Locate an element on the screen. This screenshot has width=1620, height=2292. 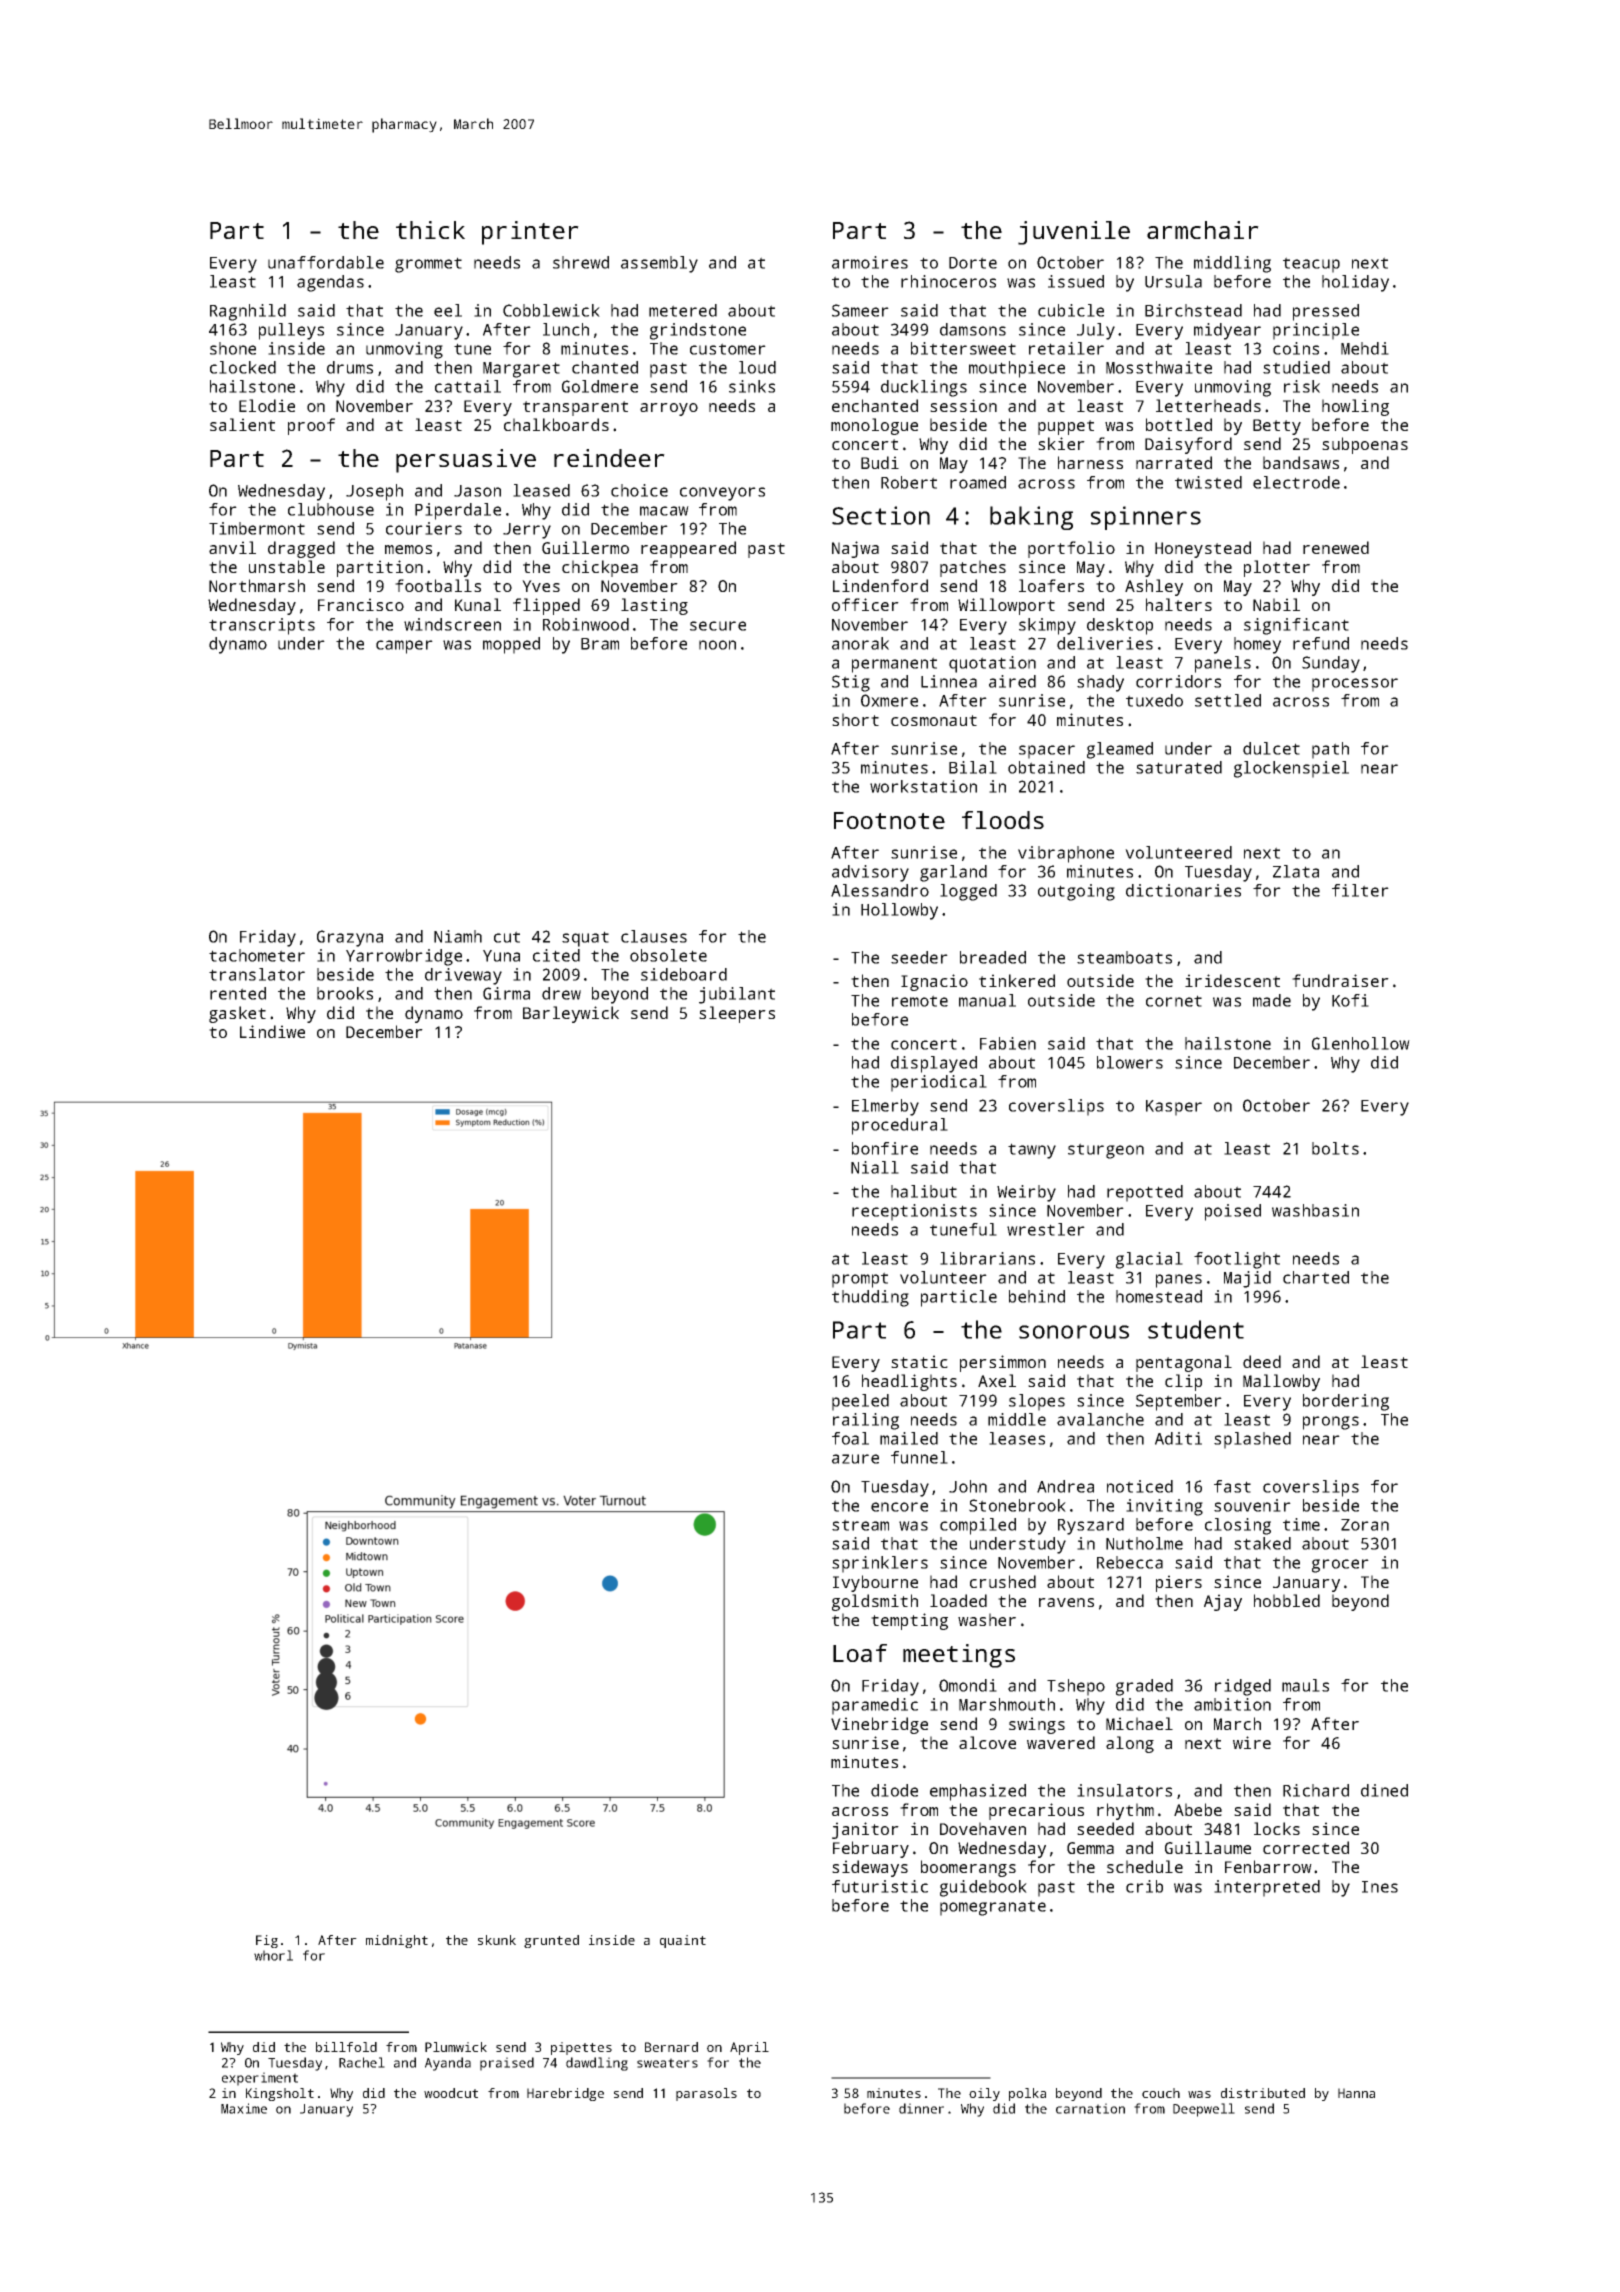
Gemma is located at coordinates (1090, 1848).
